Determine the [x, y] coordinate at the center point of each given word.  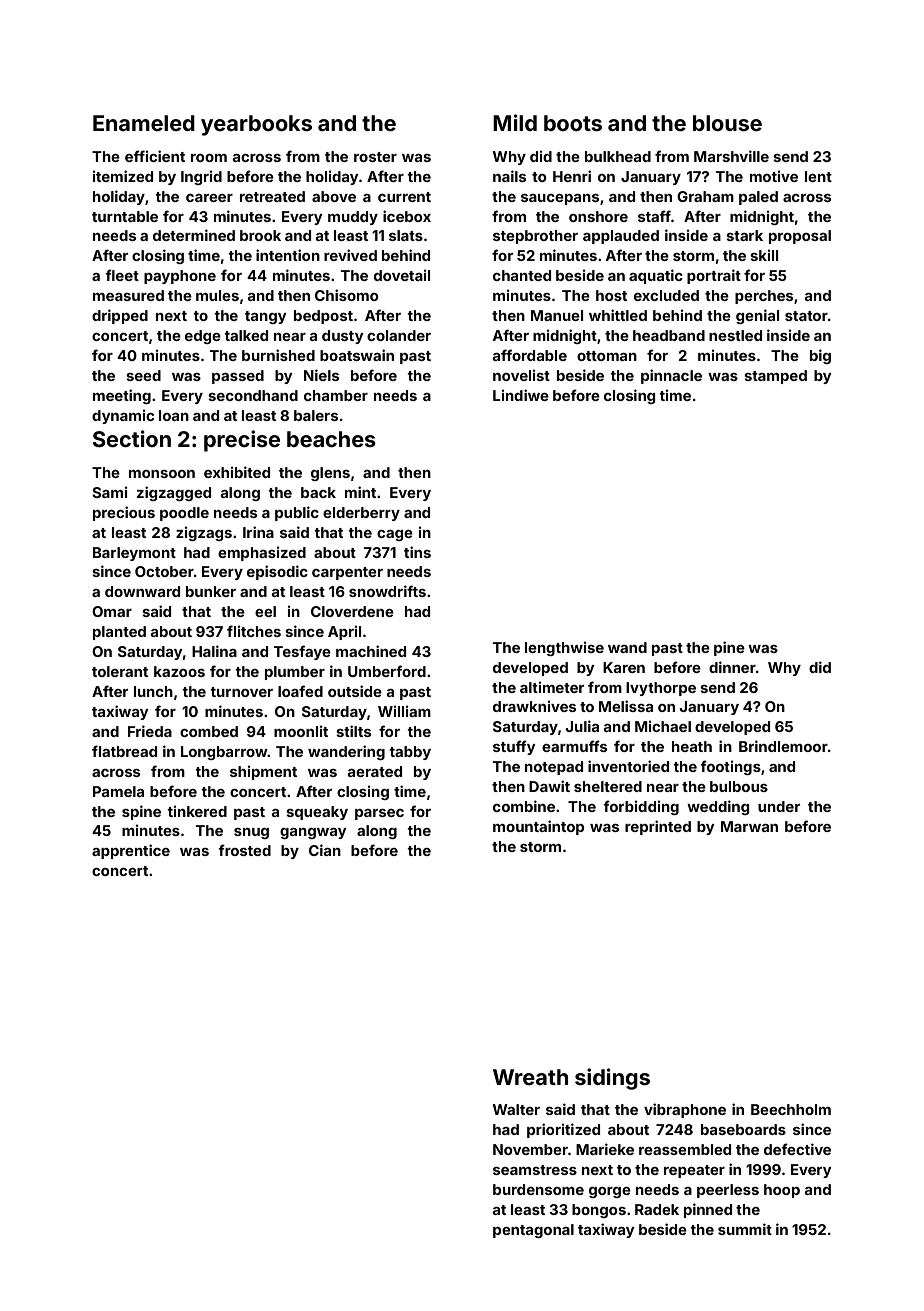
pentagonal [533, 1231]
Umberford [387, 671]
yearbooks [256, 125]
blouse [727, 123]
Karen [624, 667]
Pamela [118, 791]
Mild [515, 122]
